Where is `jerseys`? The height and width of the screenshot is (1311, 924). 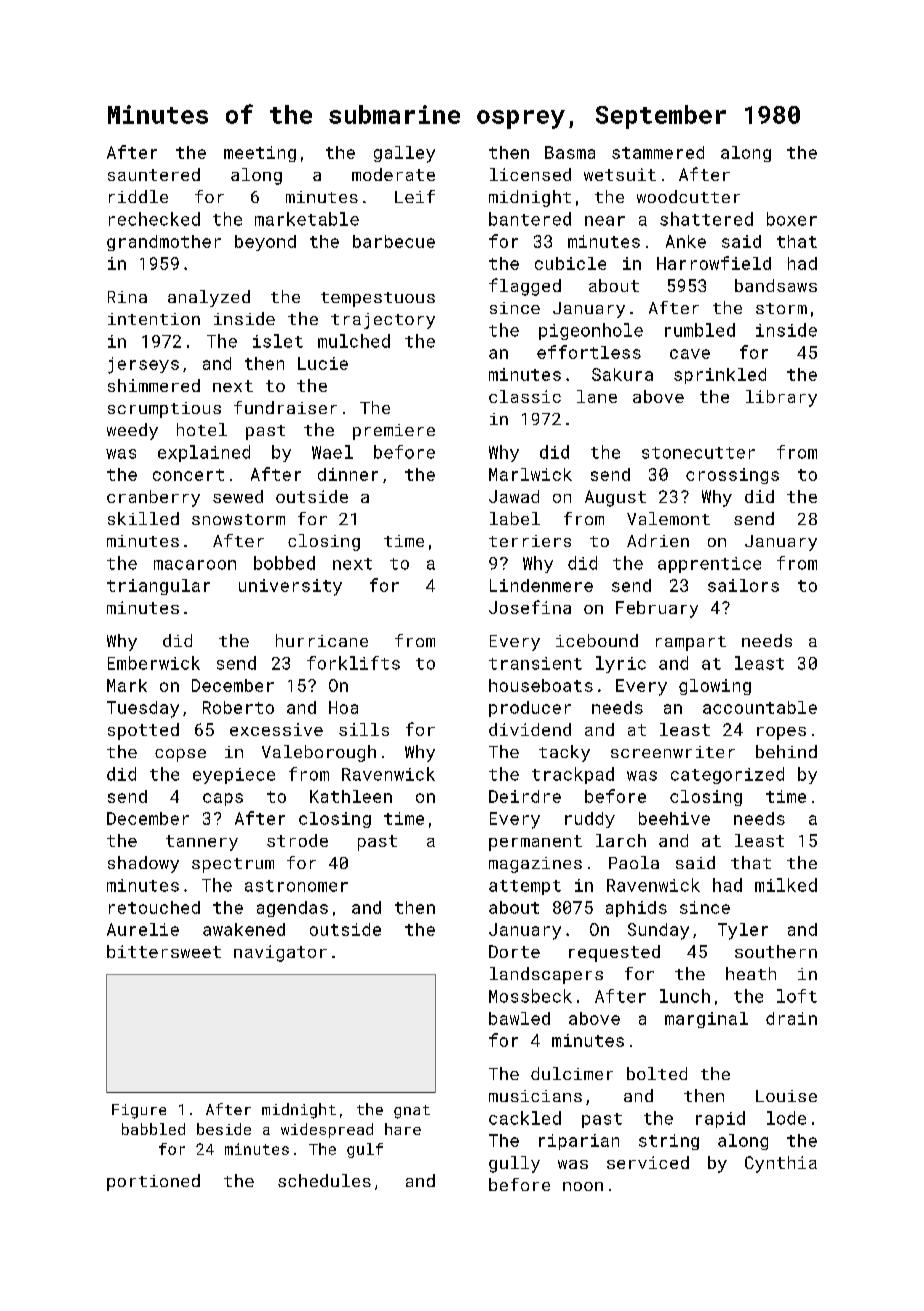
jerseys is located at coordinates (143, 365).
